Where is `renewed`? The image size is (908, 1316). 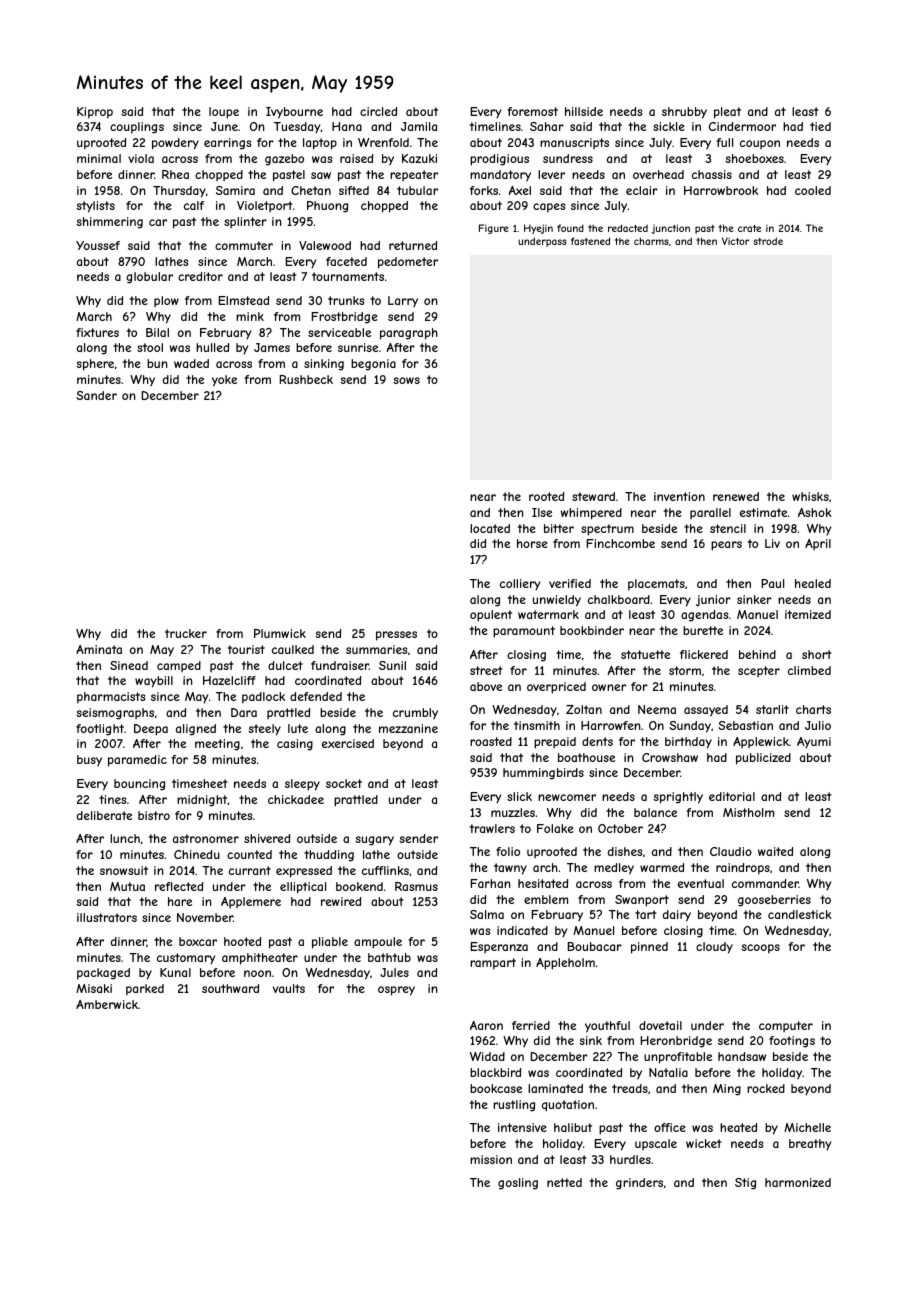 renewed is located at coordinates (736, 496).
